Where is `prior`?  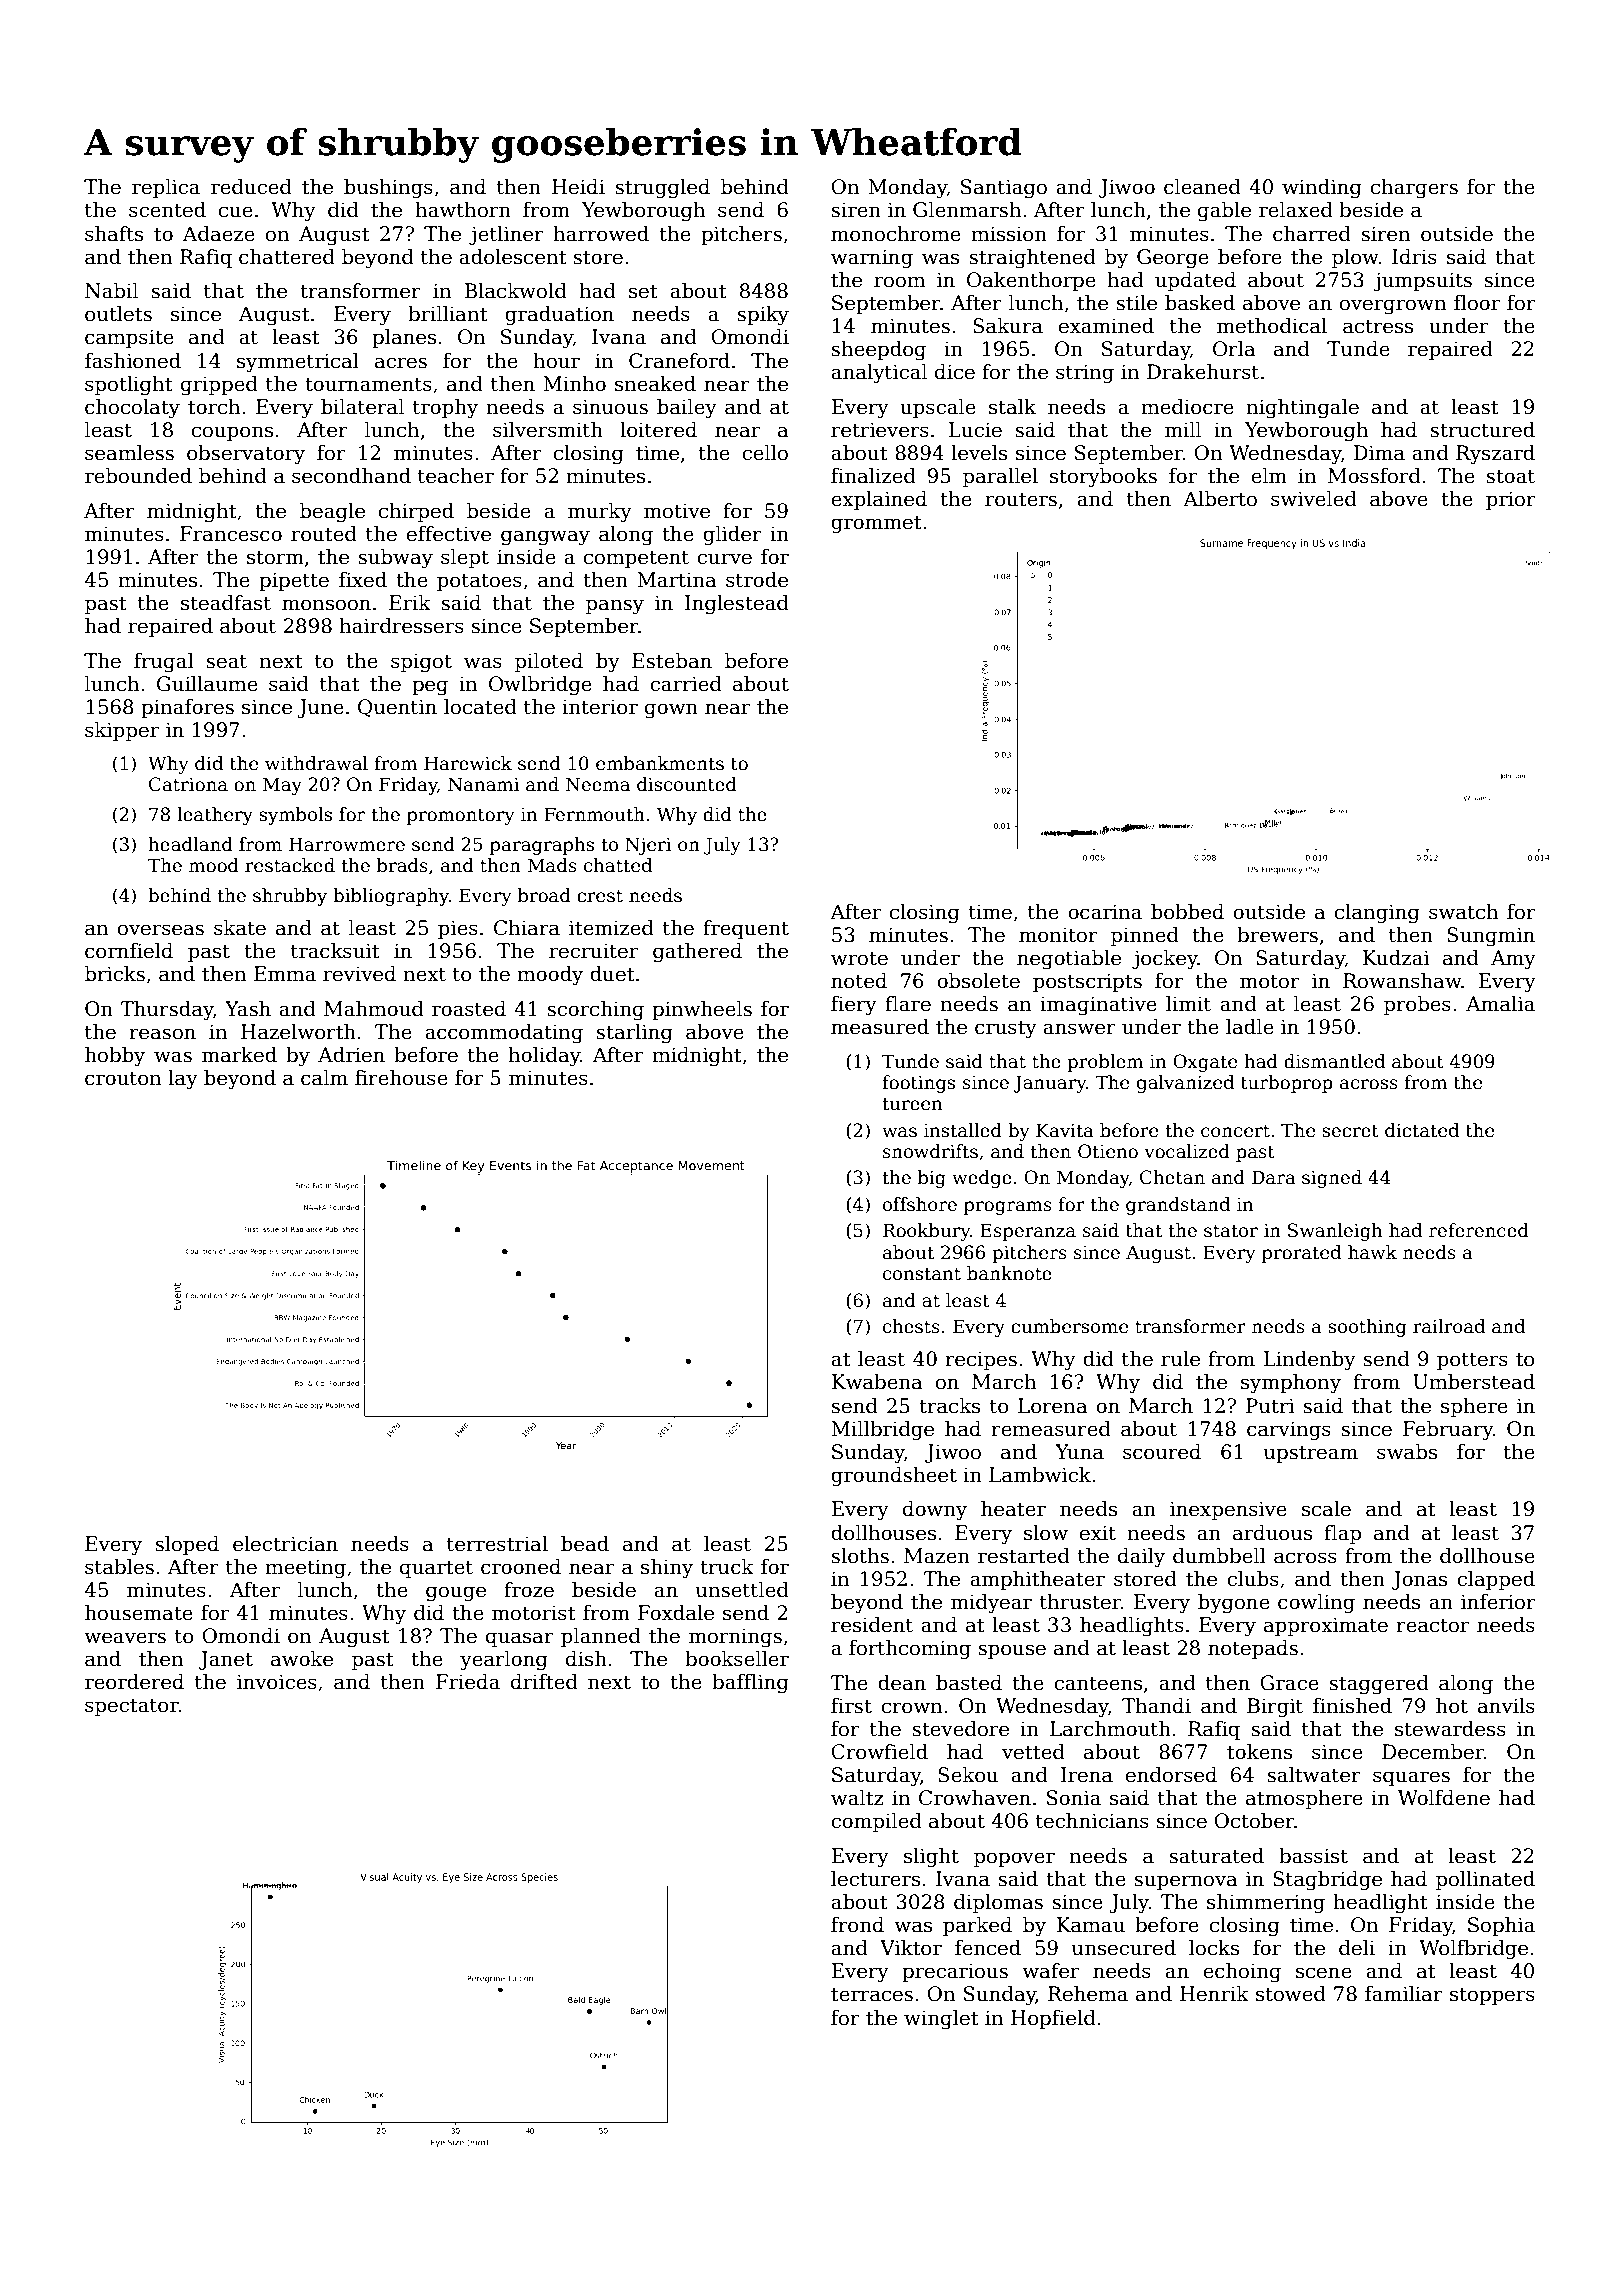
prior is located at coordinates (1511, 500).
